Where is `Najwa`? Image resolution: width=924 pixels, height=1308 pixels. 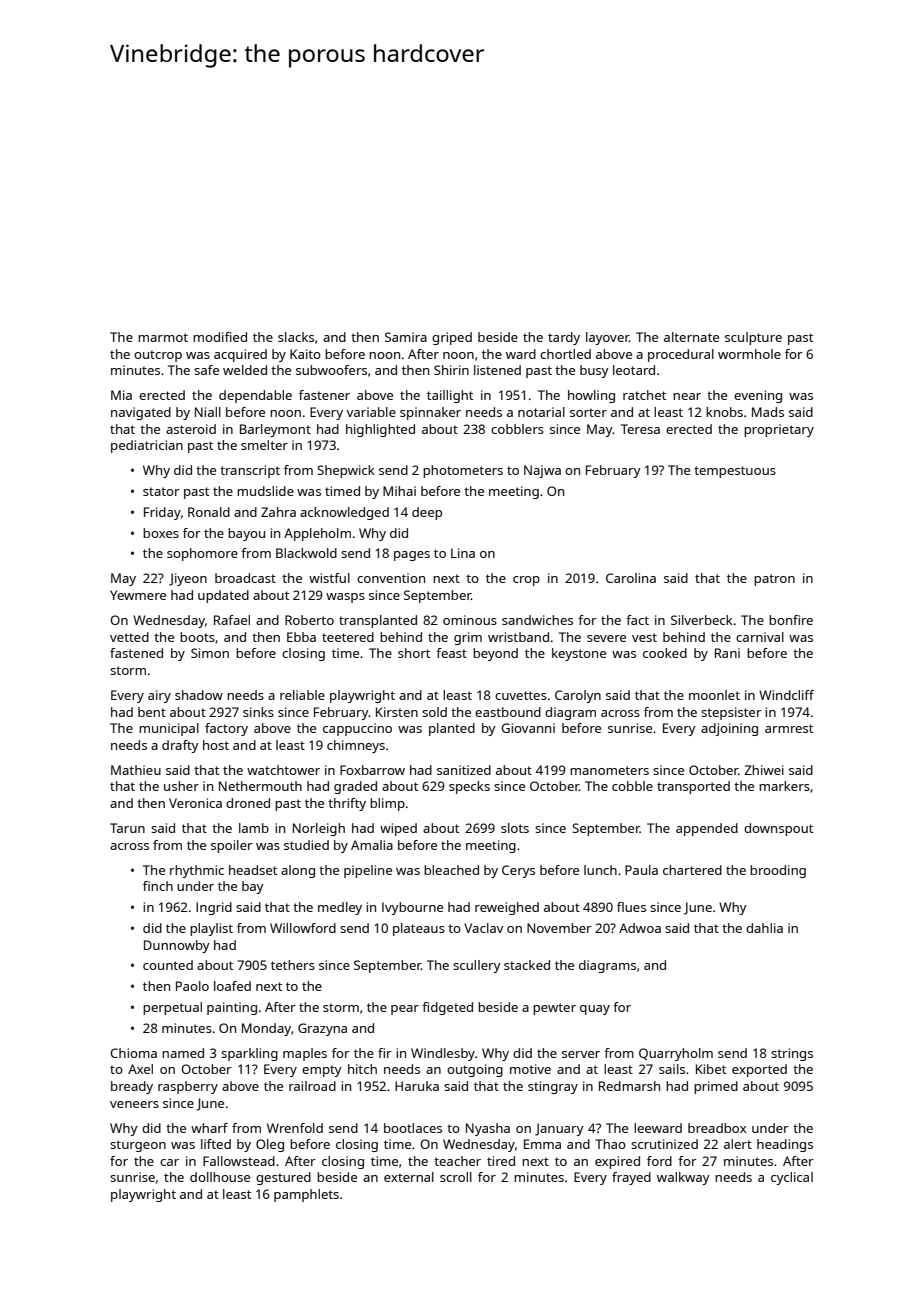
Najwa is located at coordinates (542, 471).
